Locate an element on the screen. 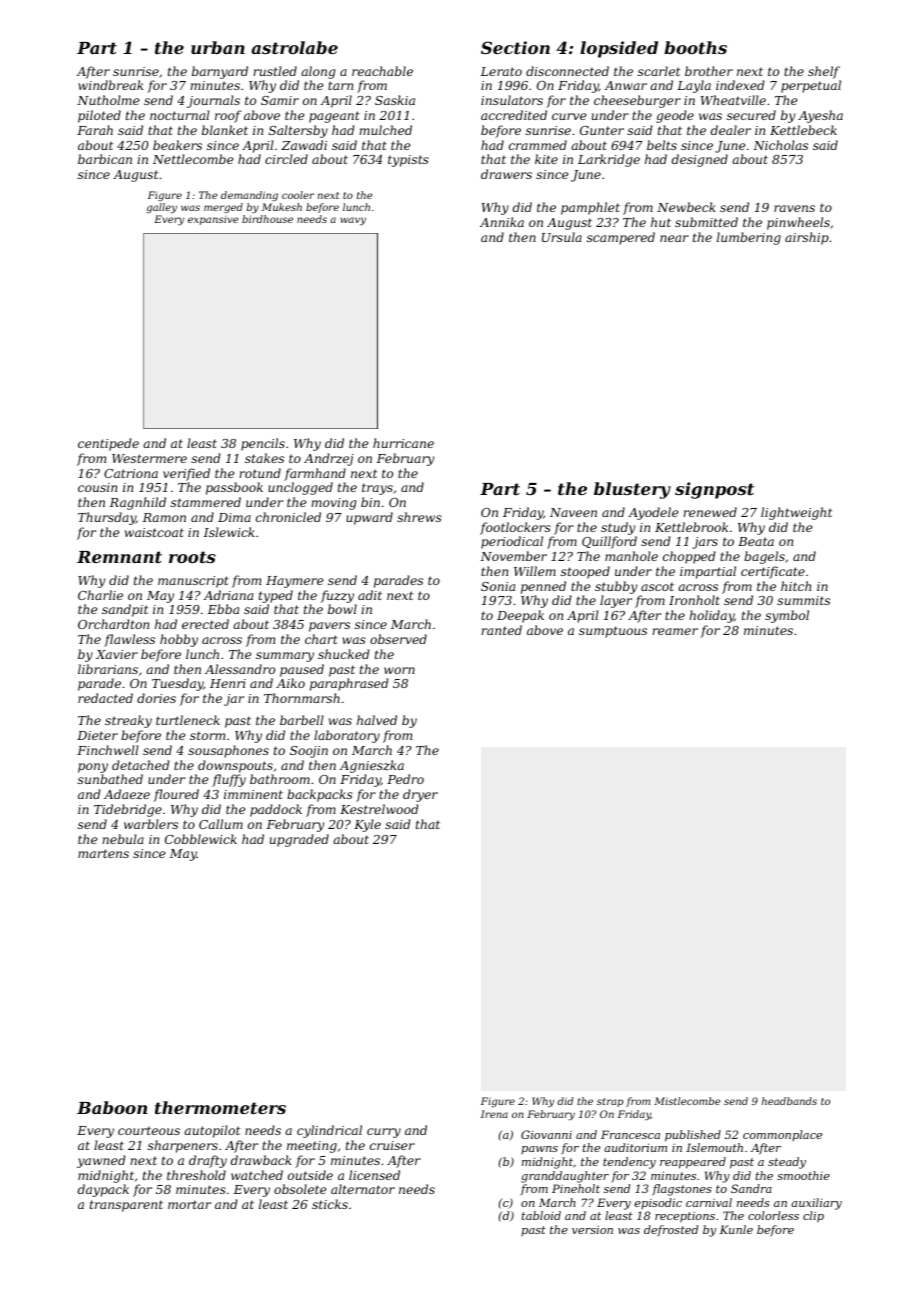 The width and height of the screenshot is (924, 1308). barbican is located at coordinates (105, 159).
